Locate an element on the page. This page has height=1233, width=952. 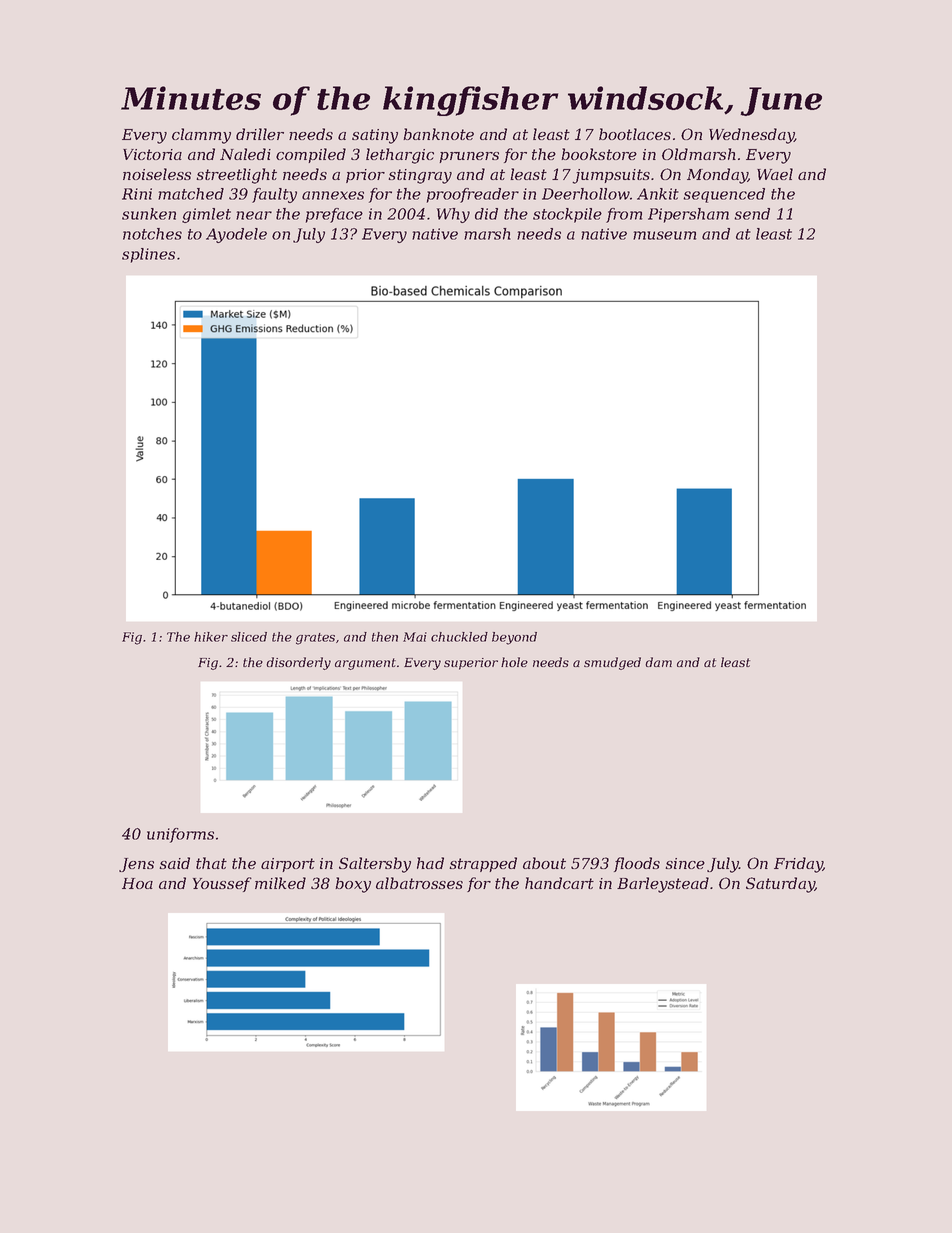
notches is located at coordinates (152, 234).
